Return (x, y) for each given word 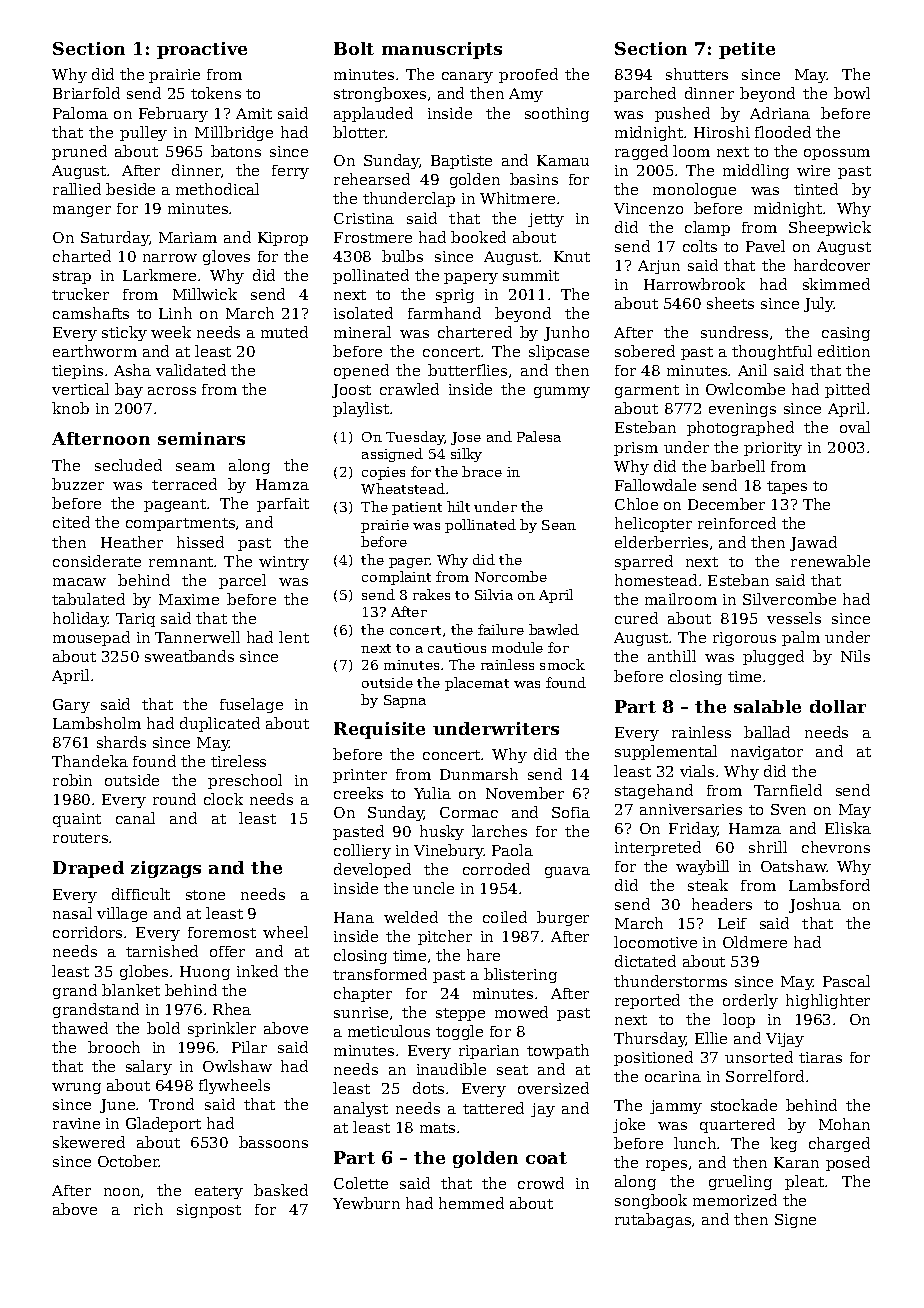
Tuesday (415, 438)
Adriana (780, 113)
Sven (788, 809)
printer (360, 776)
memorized (735, 1200)
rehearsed (372, 179)
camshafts (91, 313)
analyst (361, 1109)
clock (223, 799)
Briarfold (86, 93)
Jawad (813, 543)
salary (149, 1067)
